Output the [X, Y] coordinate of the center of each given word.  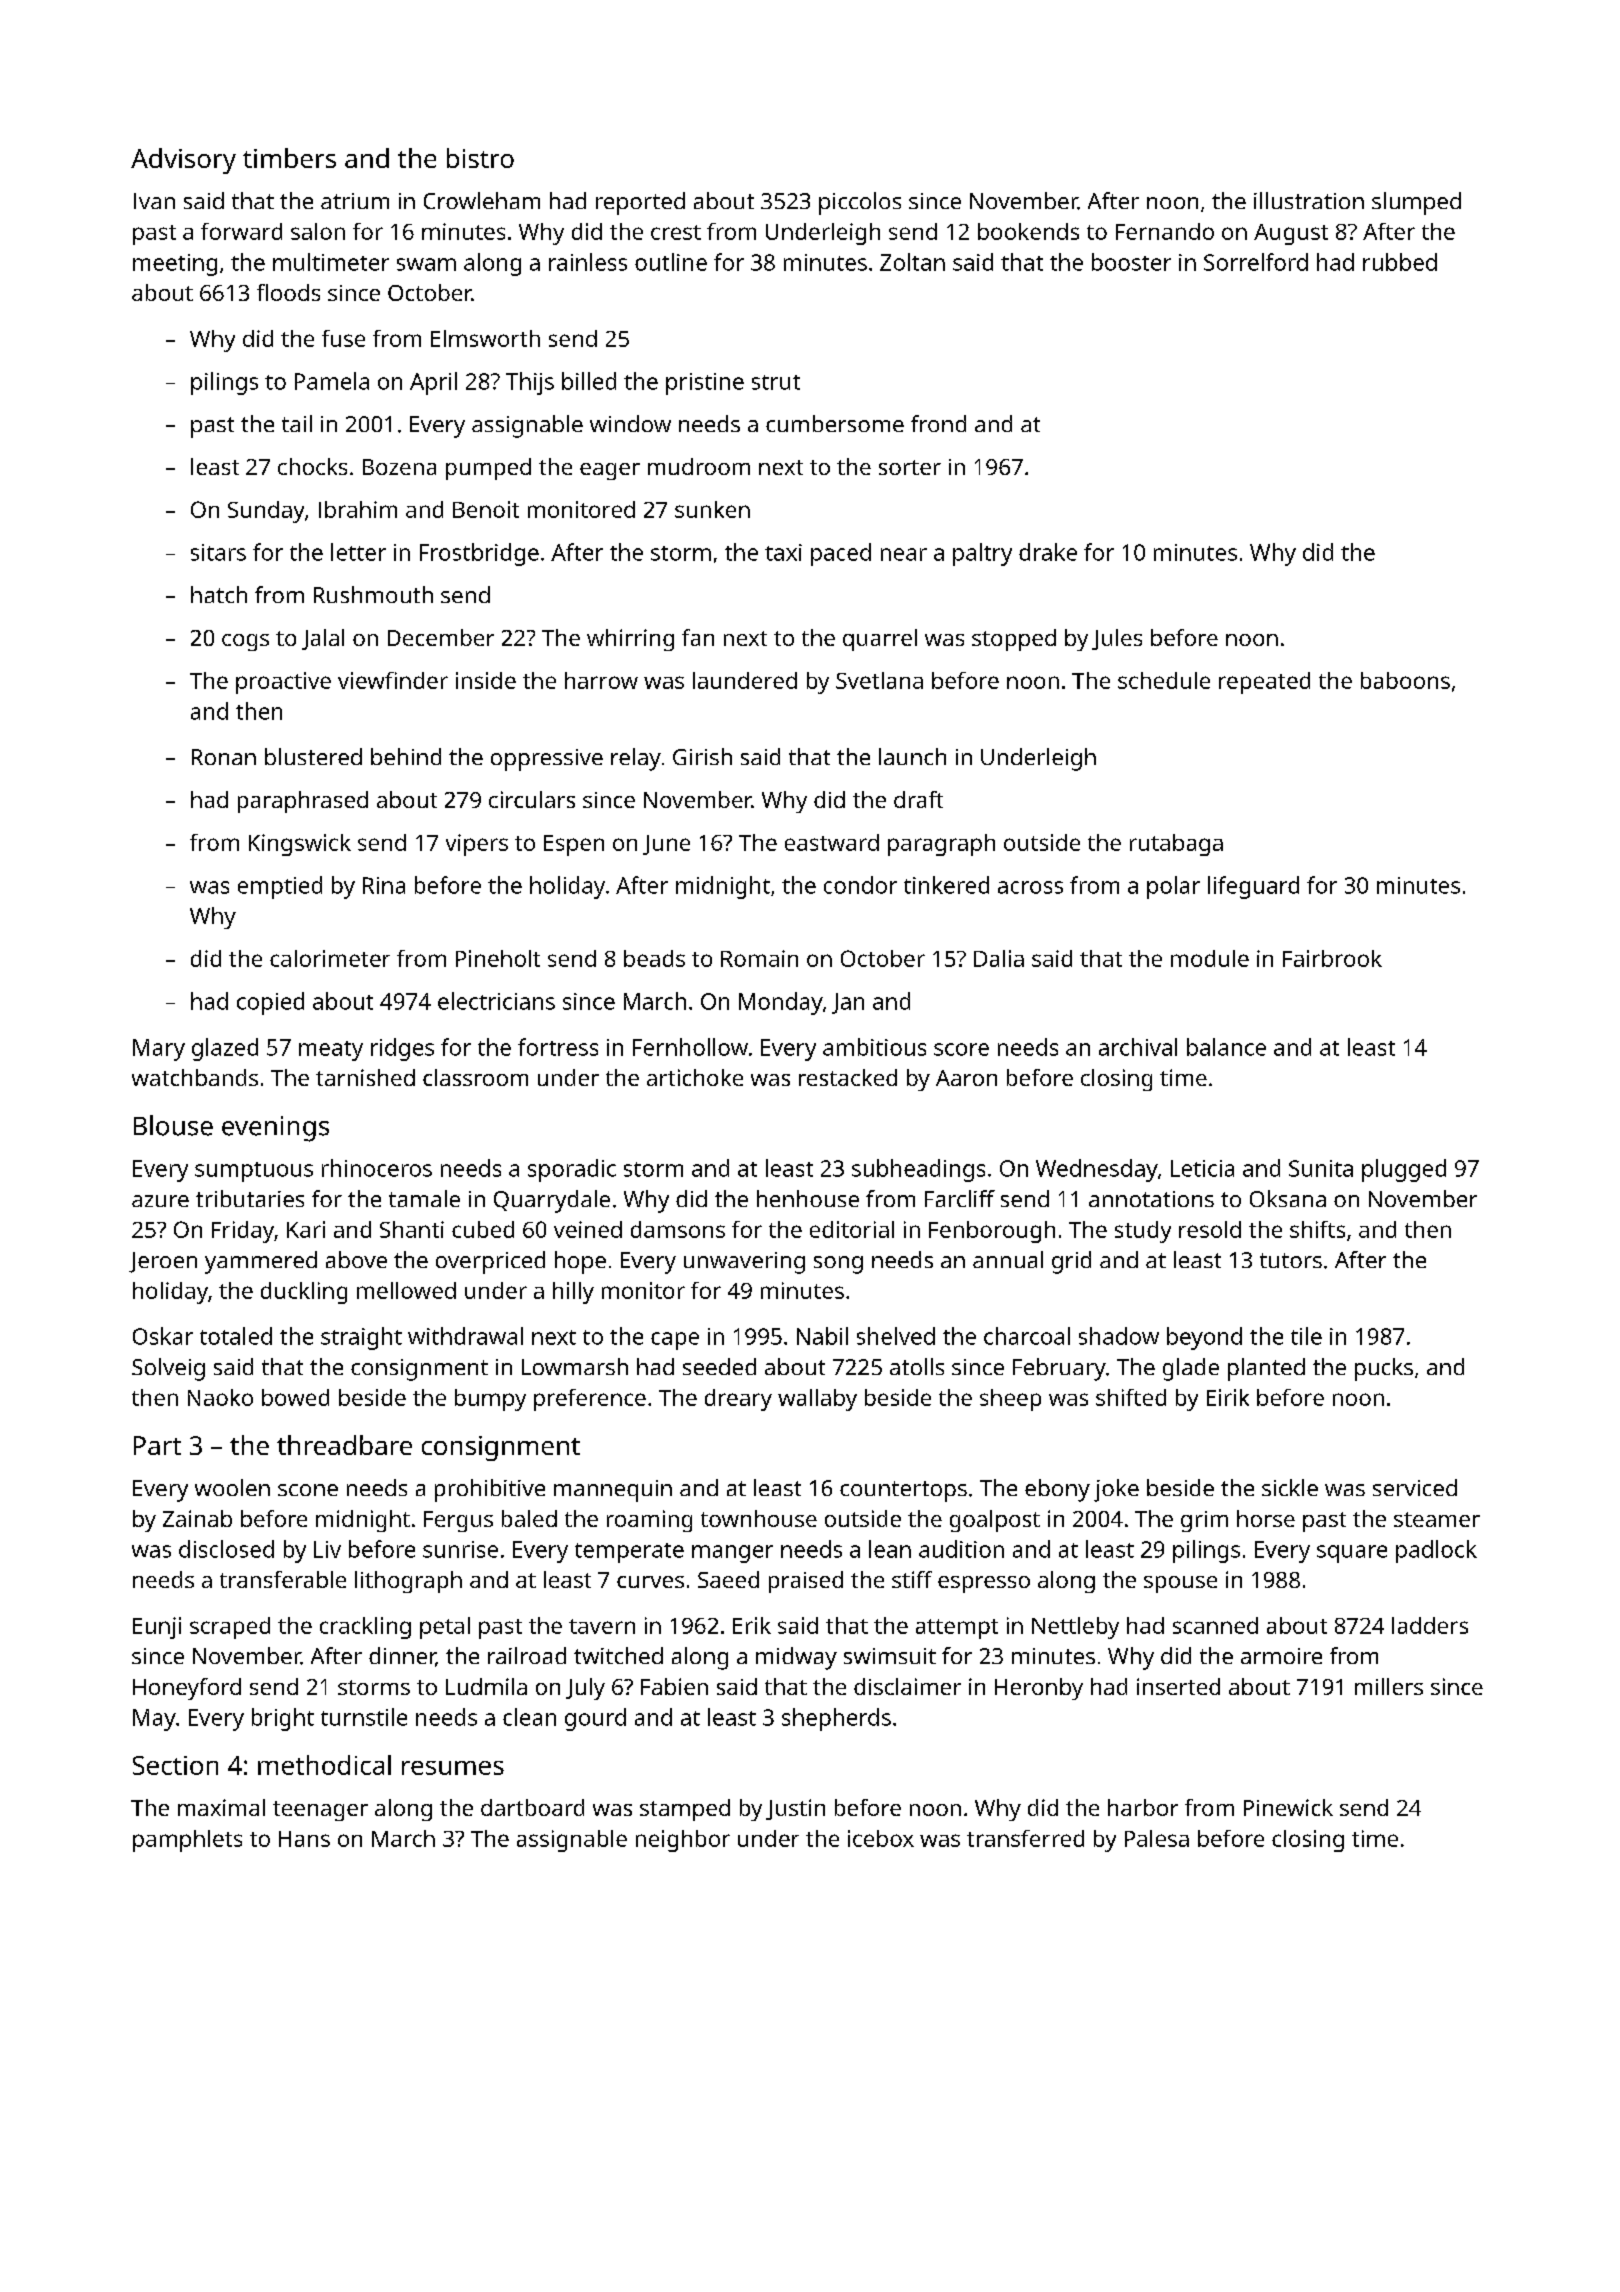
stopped [1014, 640]
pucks [1384, 1369]
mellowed [406, 1290]
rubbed [1400, 262]
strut [776, 382]
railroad [527, 1655]
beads [654, 958]
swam [426, 264]
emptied [280, 887]
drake [1048, 552]
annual [1008, 1259]
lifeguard [1253, 887]
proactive [283, 683]
